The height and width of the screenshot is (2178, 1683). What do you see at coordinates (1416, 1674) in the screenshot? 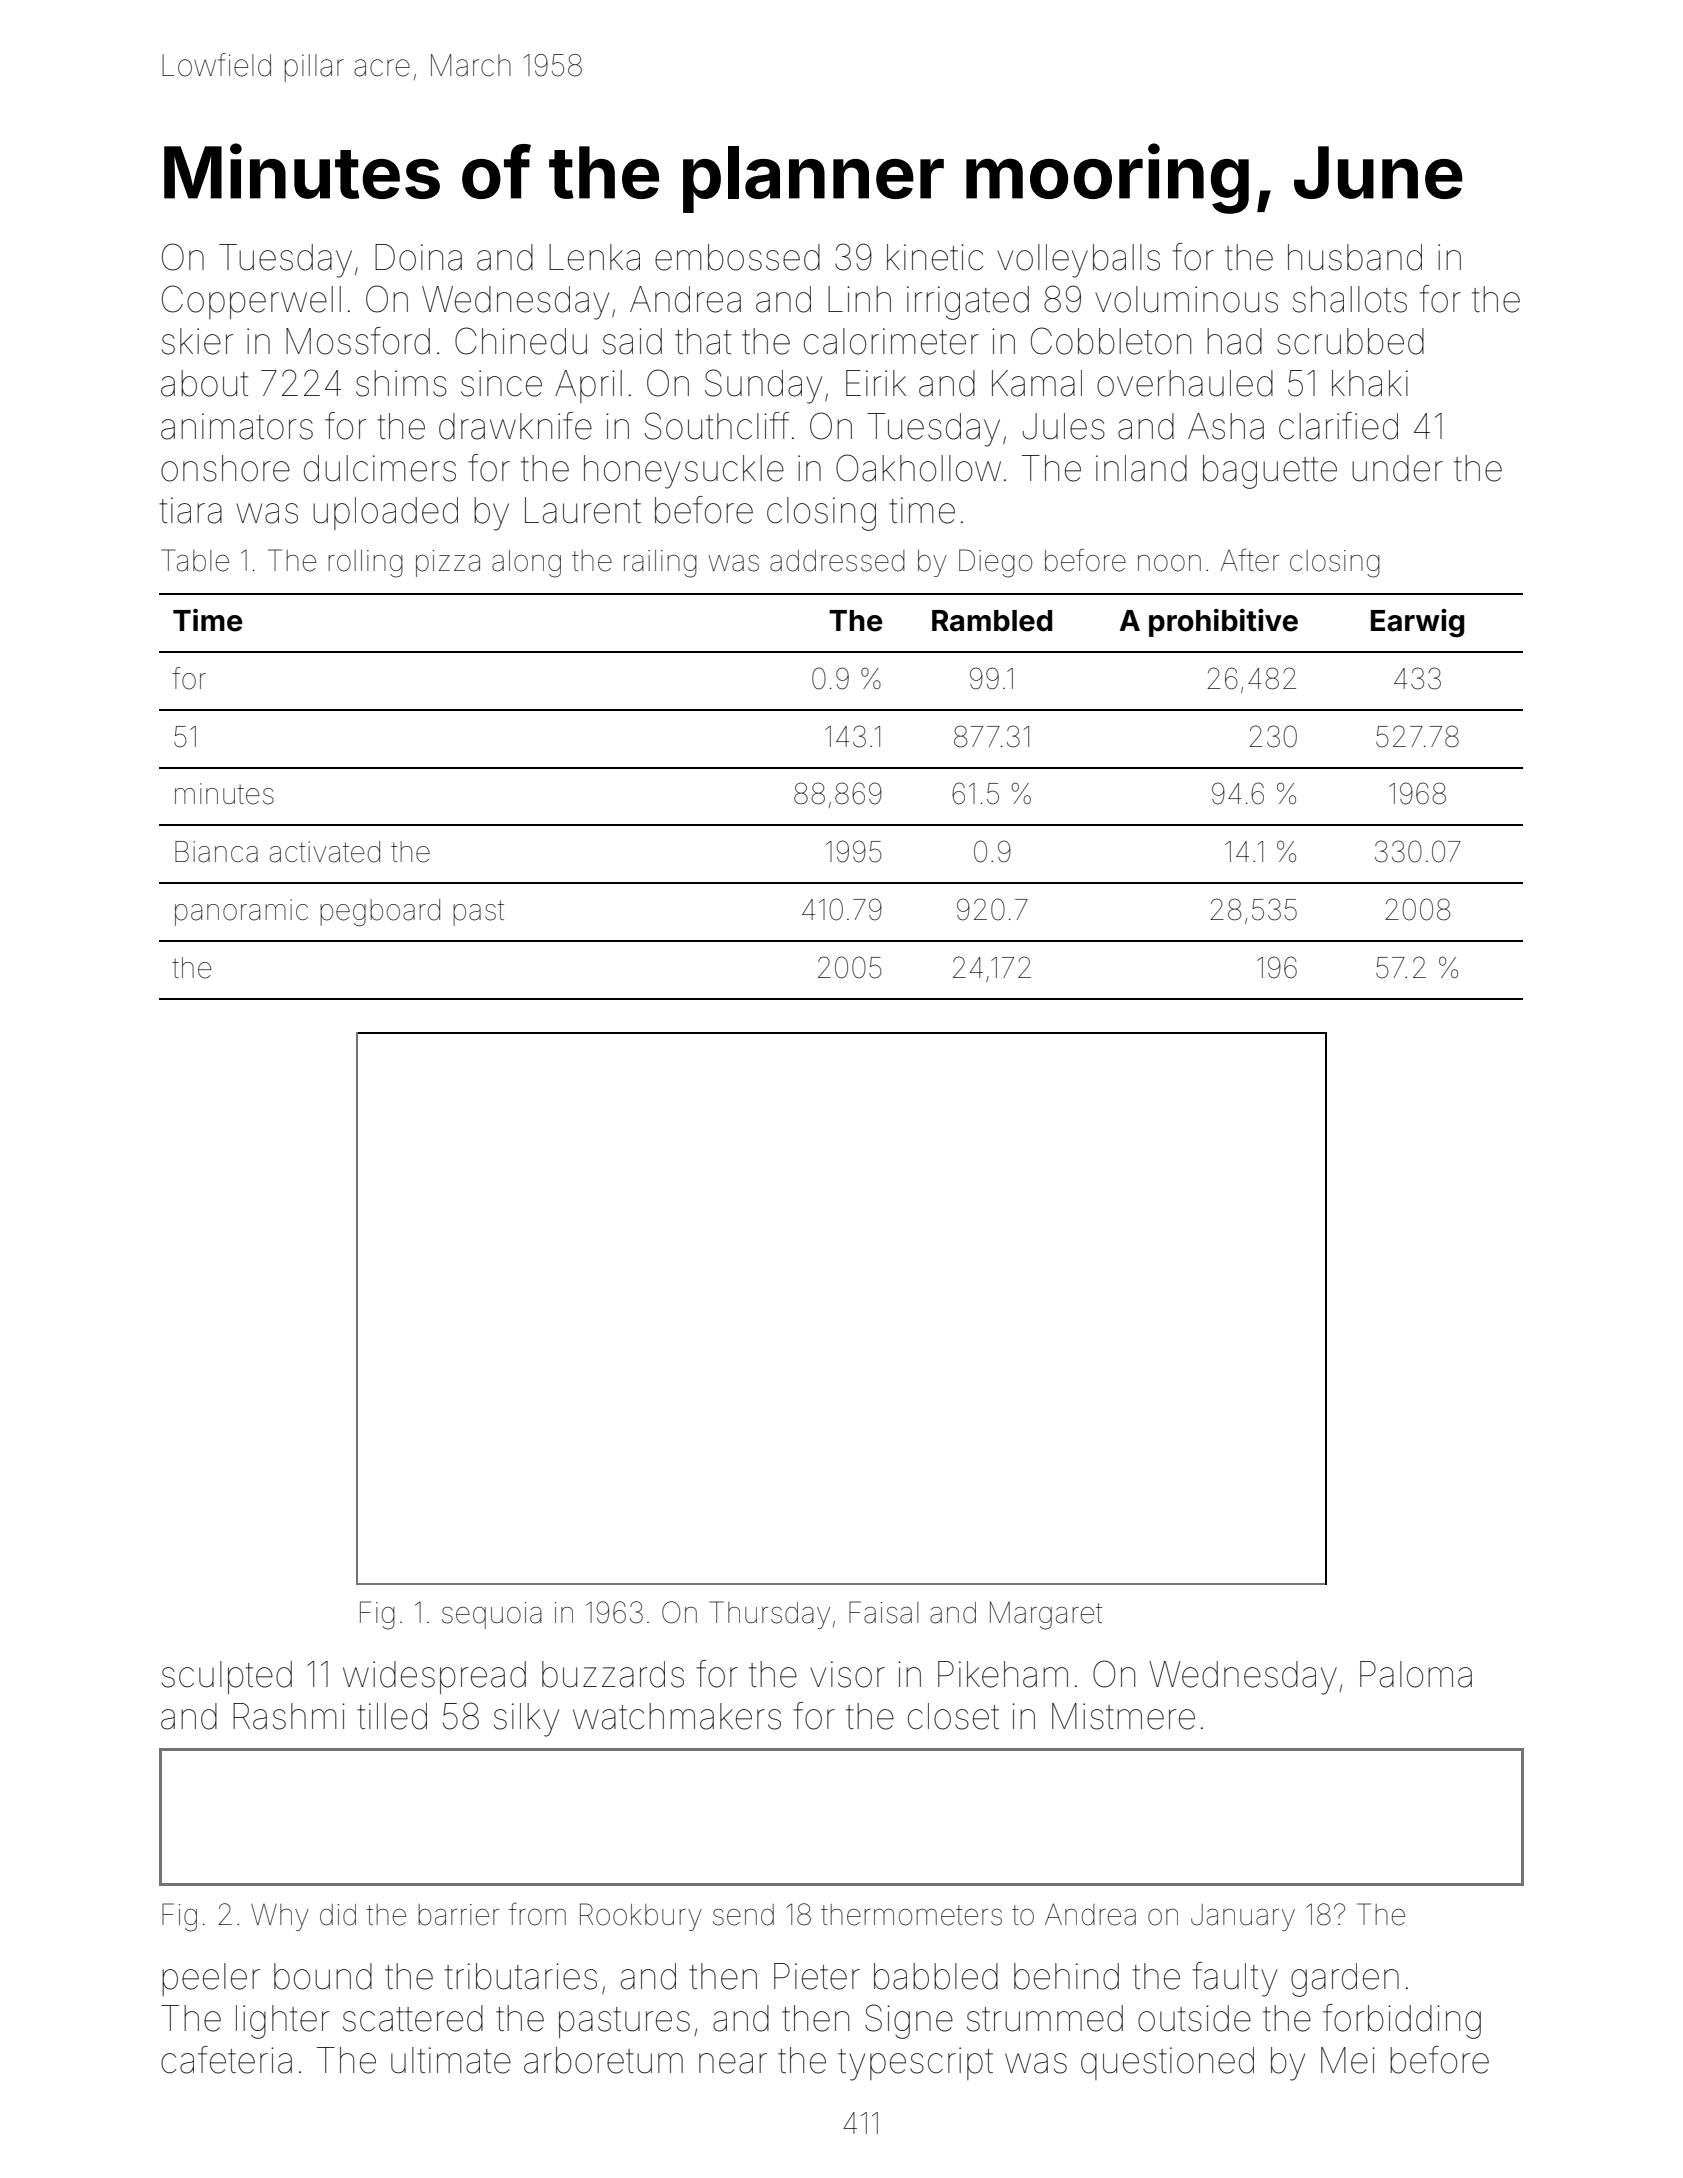
I see `Paloma` at bounding box center [1416, 1674].
